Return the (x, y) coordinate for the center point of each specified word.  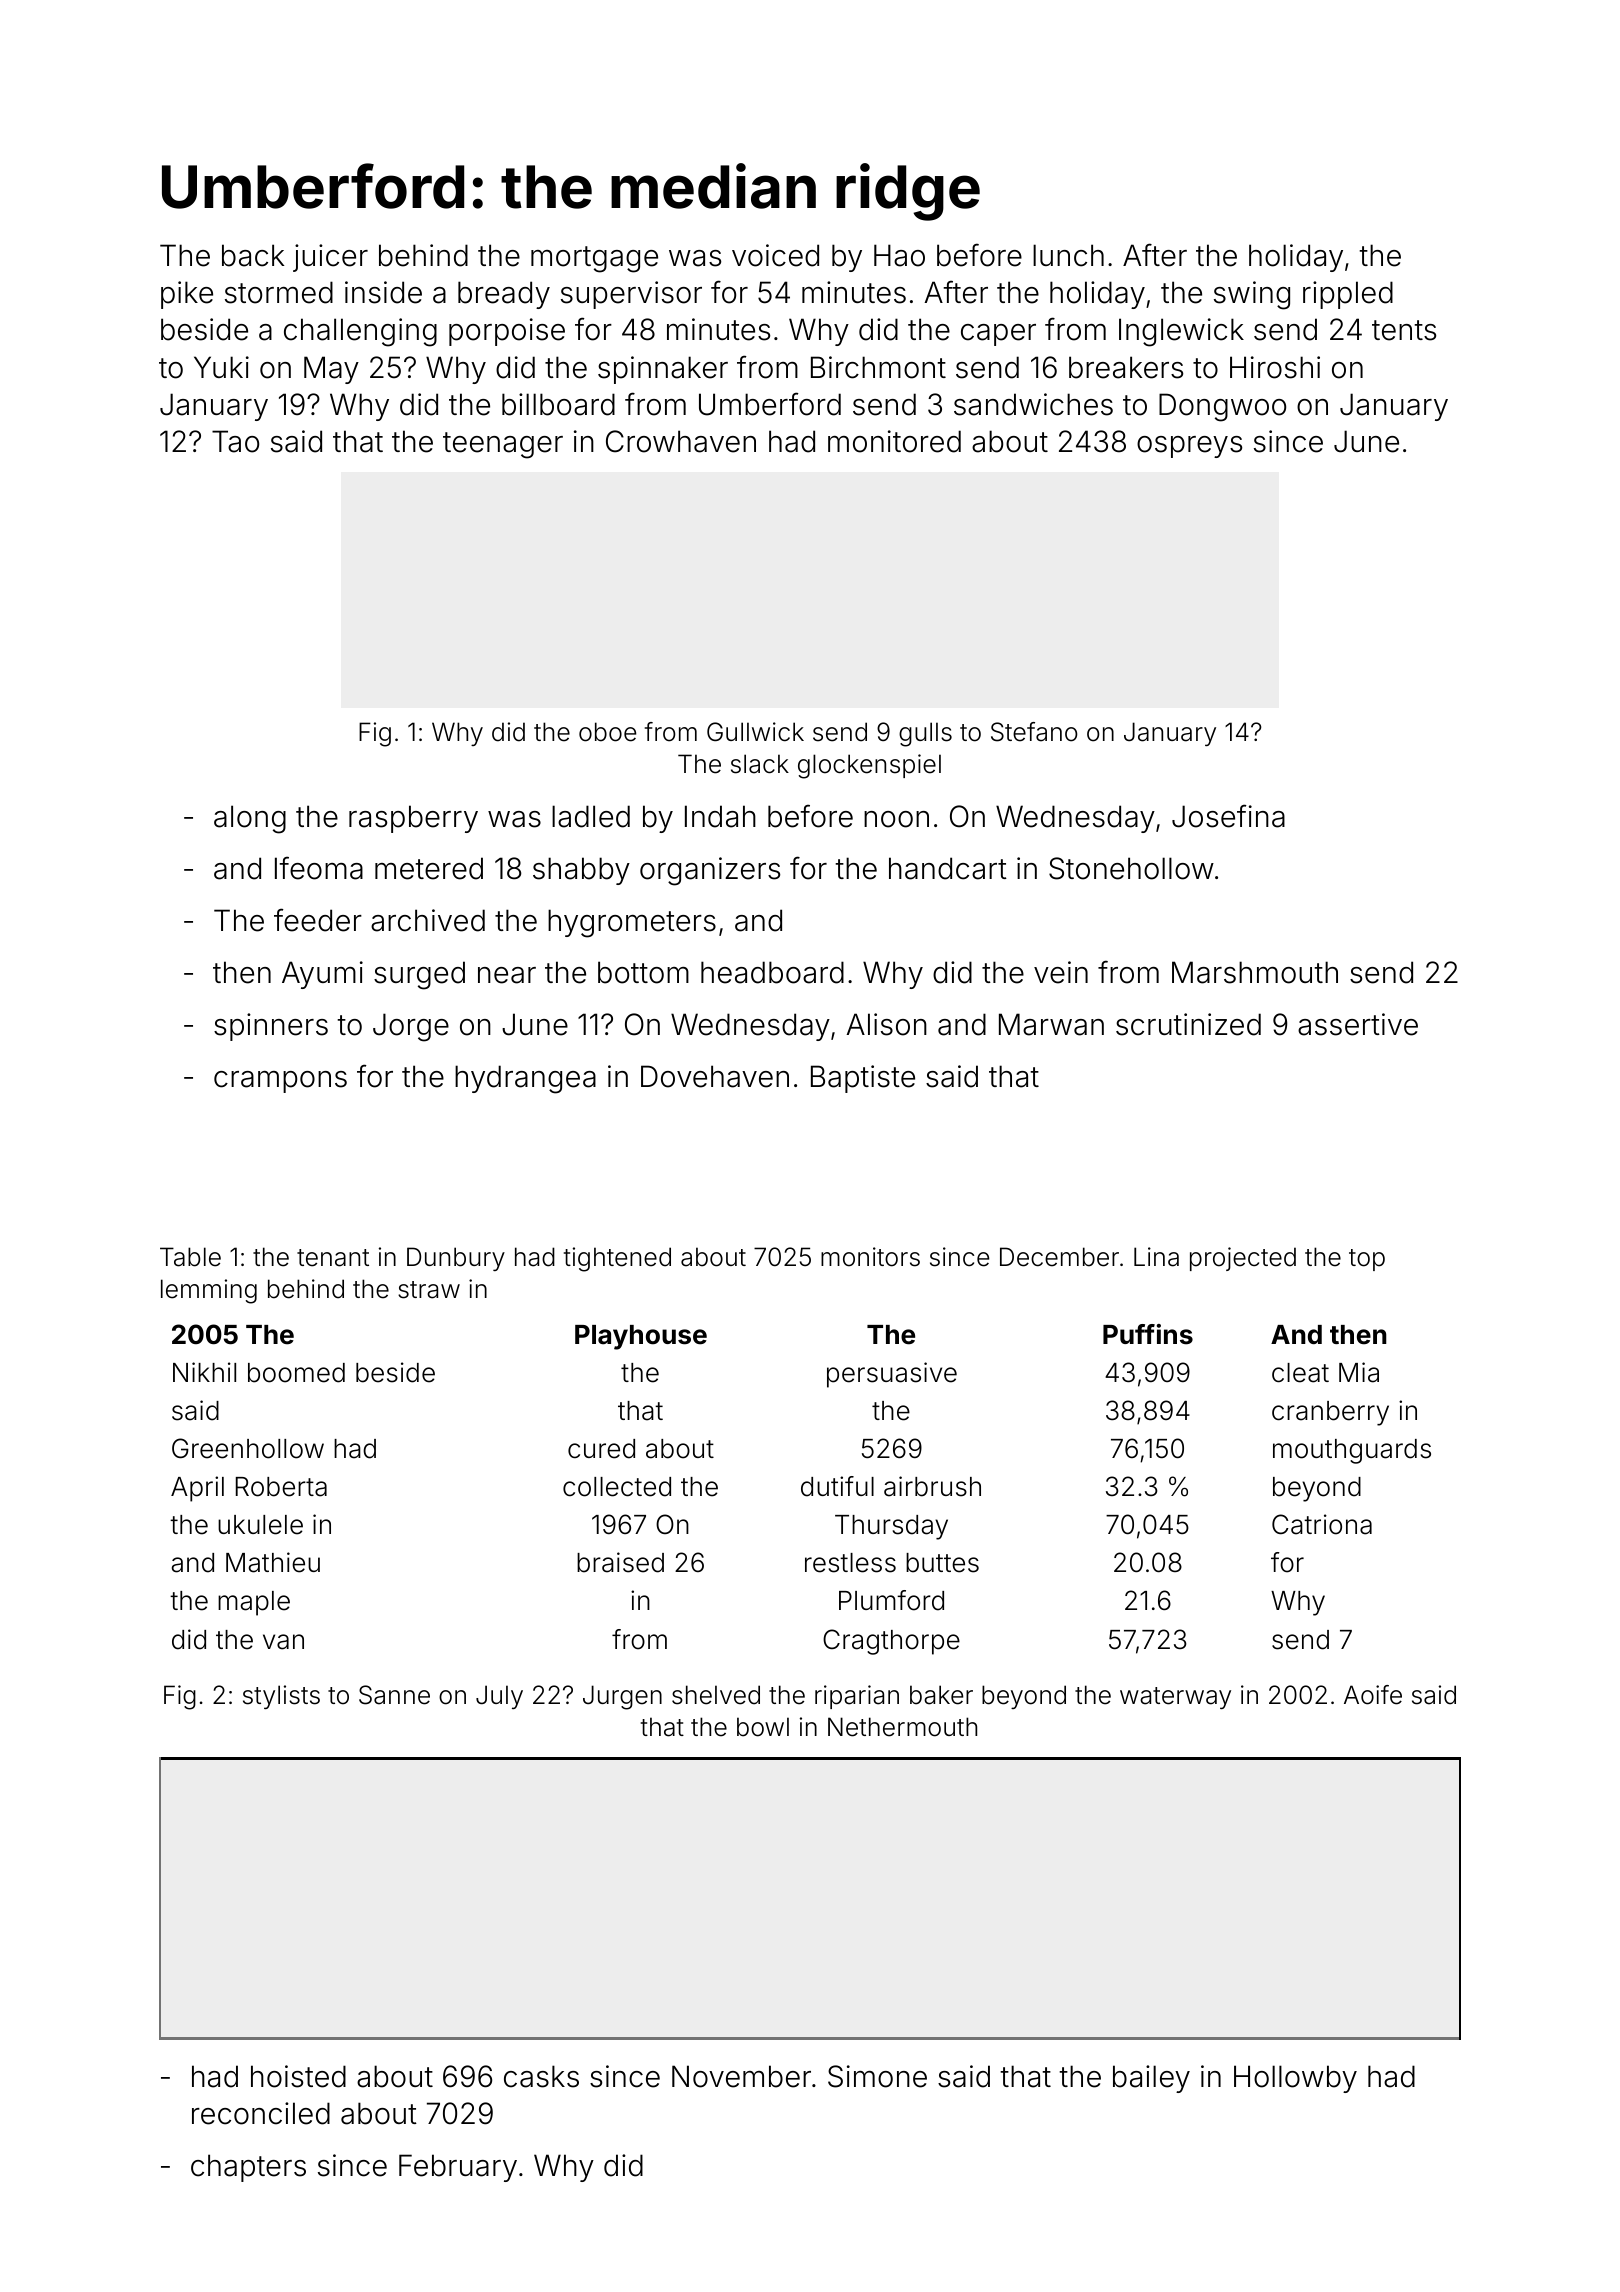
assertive (1358, 1024)
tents (1404, 330)
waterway (1175, 1698)
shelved (716, 1695)
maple (254, 1603)
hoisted (298, 2076)
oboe (607, 732)
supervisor (631, 295)
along (250, 819)
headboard (772, 972)
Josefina (1228, 816)
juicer (330, 258)
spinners (271, 1027)
